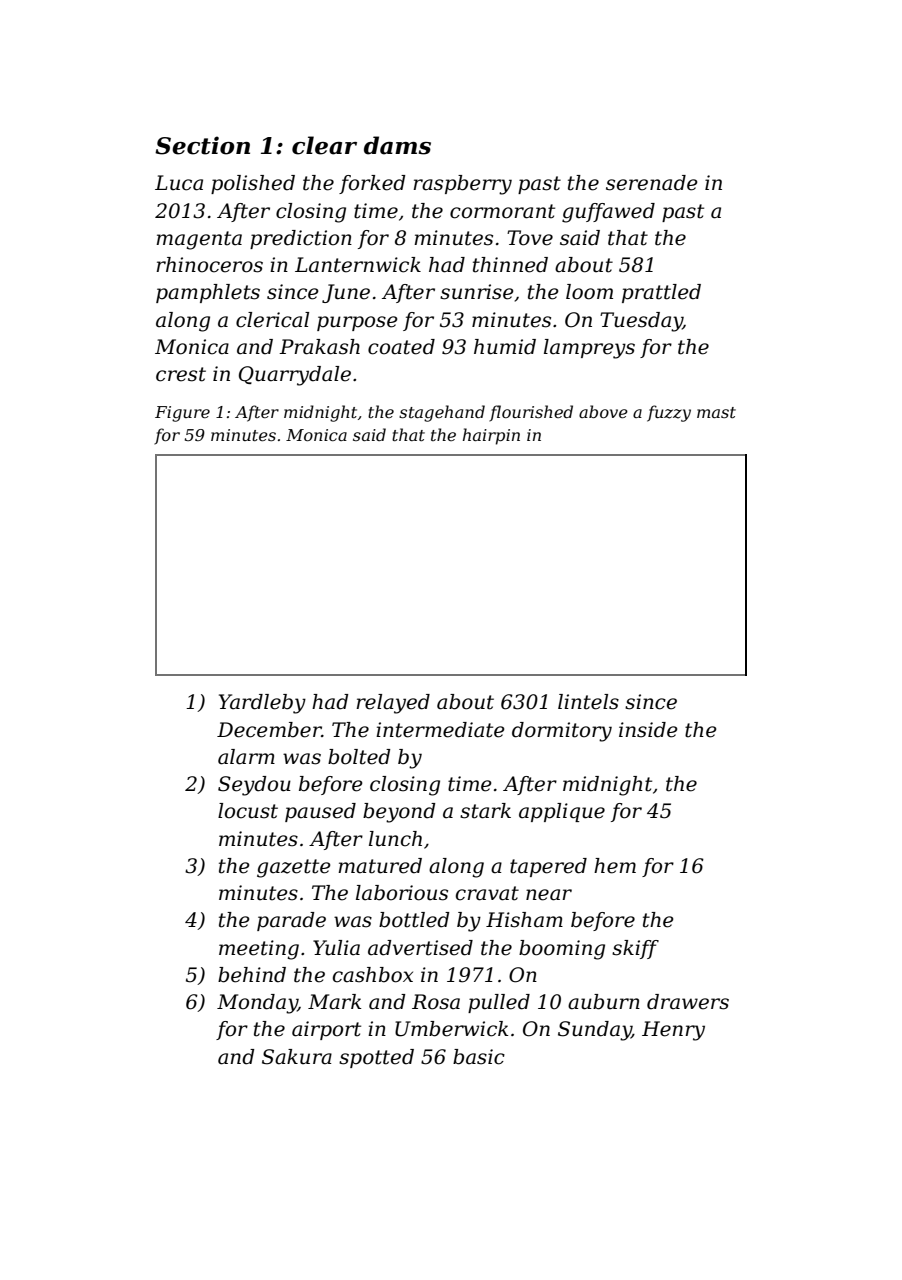 Image resolution: width=902 pixels, height=1280 pixels. What do you see at coordinates (661, 293) in the screenshot?
I see `prattled` at bounding box center [661, 293].
